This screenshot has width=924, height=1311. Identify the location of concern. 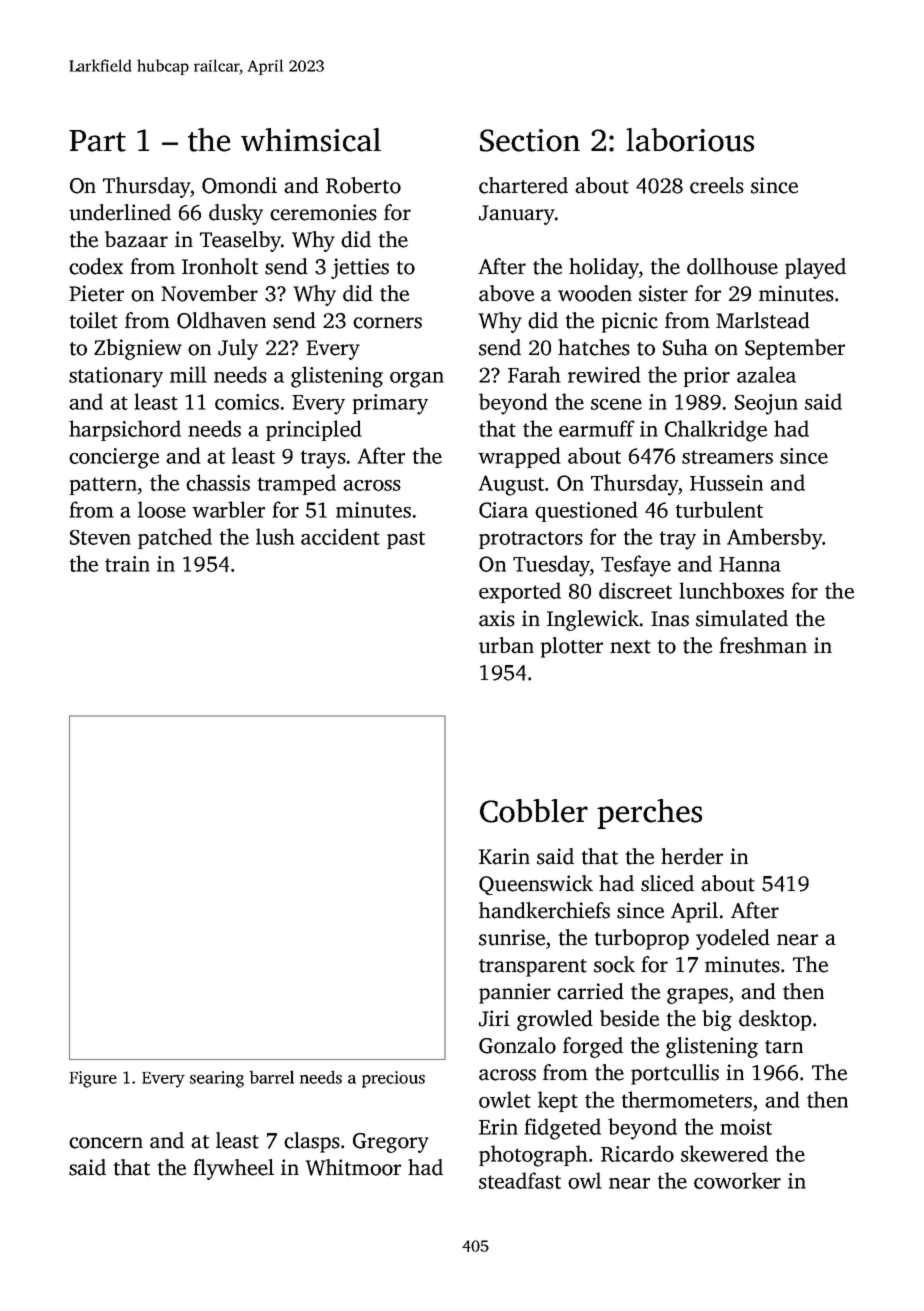
(106, 1143).
